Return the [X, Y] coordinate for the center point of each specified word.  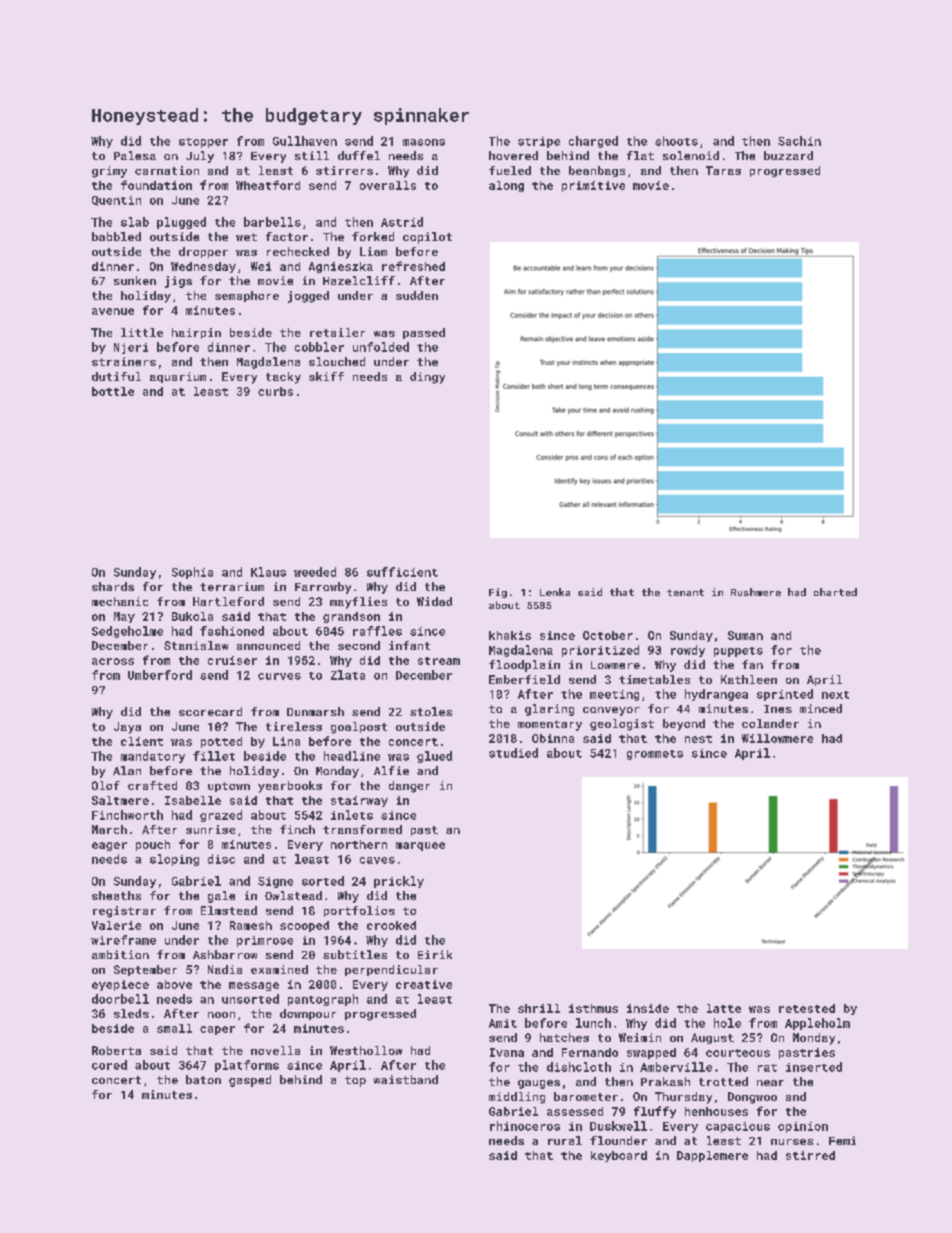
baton [203, 1079]
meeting [614, 695]
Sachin [799, 141]
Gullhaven [305, 141]
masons [424, 142]
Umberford [160, 675]
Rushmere [756, 592]
